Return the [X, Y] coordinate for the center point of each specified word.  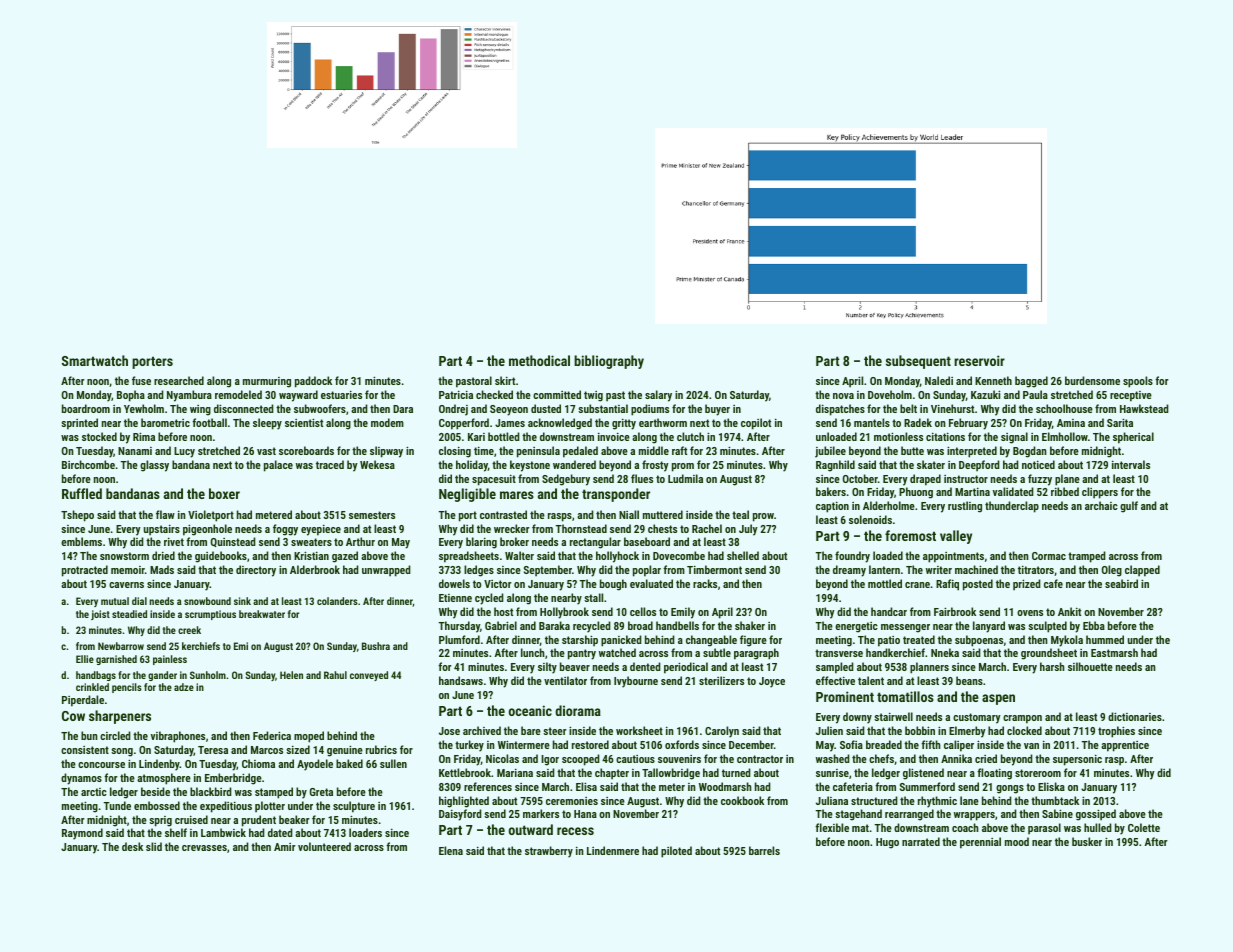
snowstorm [124, 556]
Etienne [455, 598]
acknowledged [560, 424]
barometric [165, 422]
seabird [1121, 583]
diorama [578, 710]
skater [931, 464]
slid [154, 846]
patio [889, 641]
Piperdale [83, 701]
